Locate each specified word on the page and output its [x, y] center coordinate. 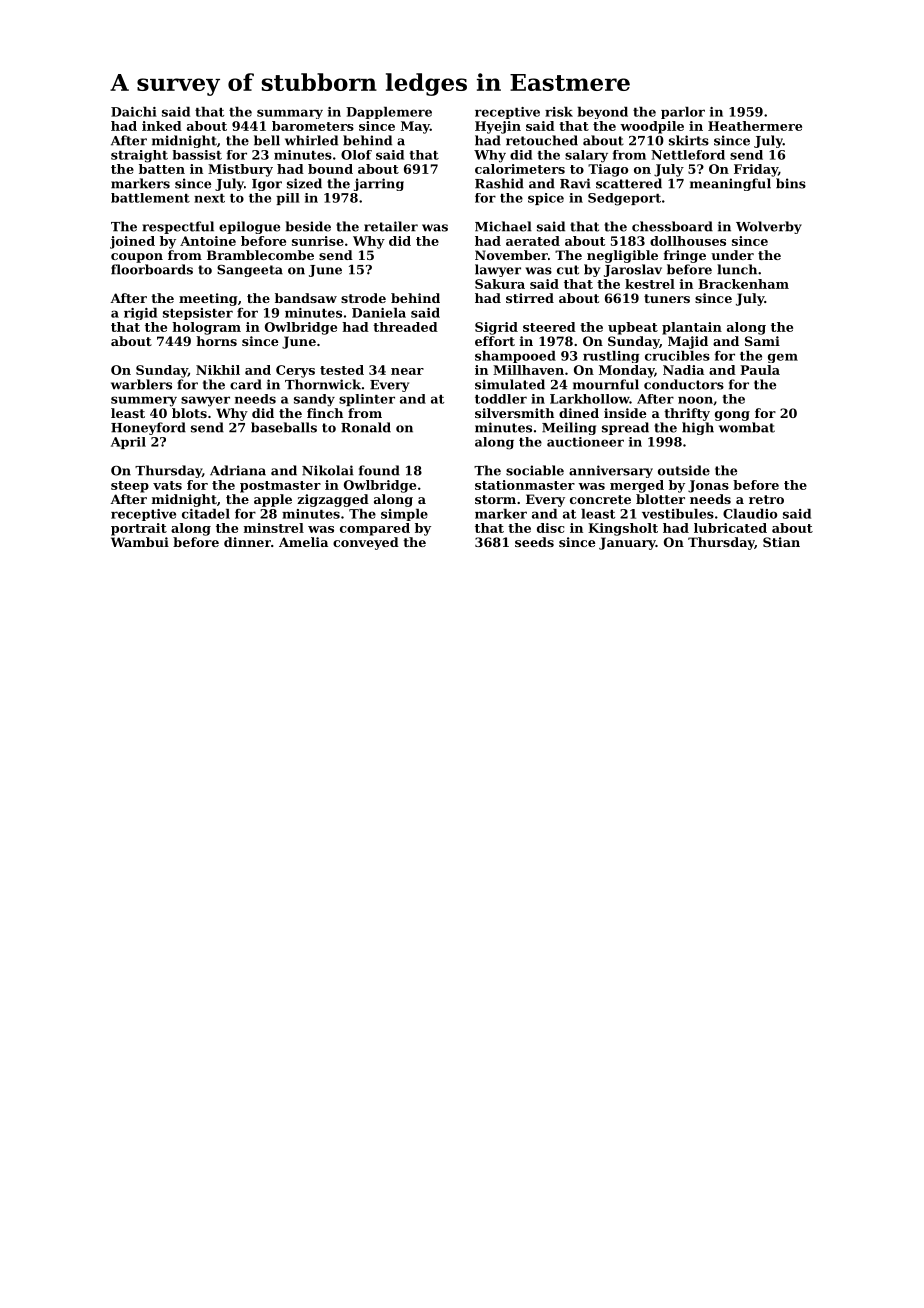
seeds [534, 542]
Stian [781, 542]
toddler [501, 399]
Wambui [140, 542]
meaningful [730, 184]
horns [216, 341]
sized [304, 183]
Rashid [499, 183]
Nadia [683, 370]
